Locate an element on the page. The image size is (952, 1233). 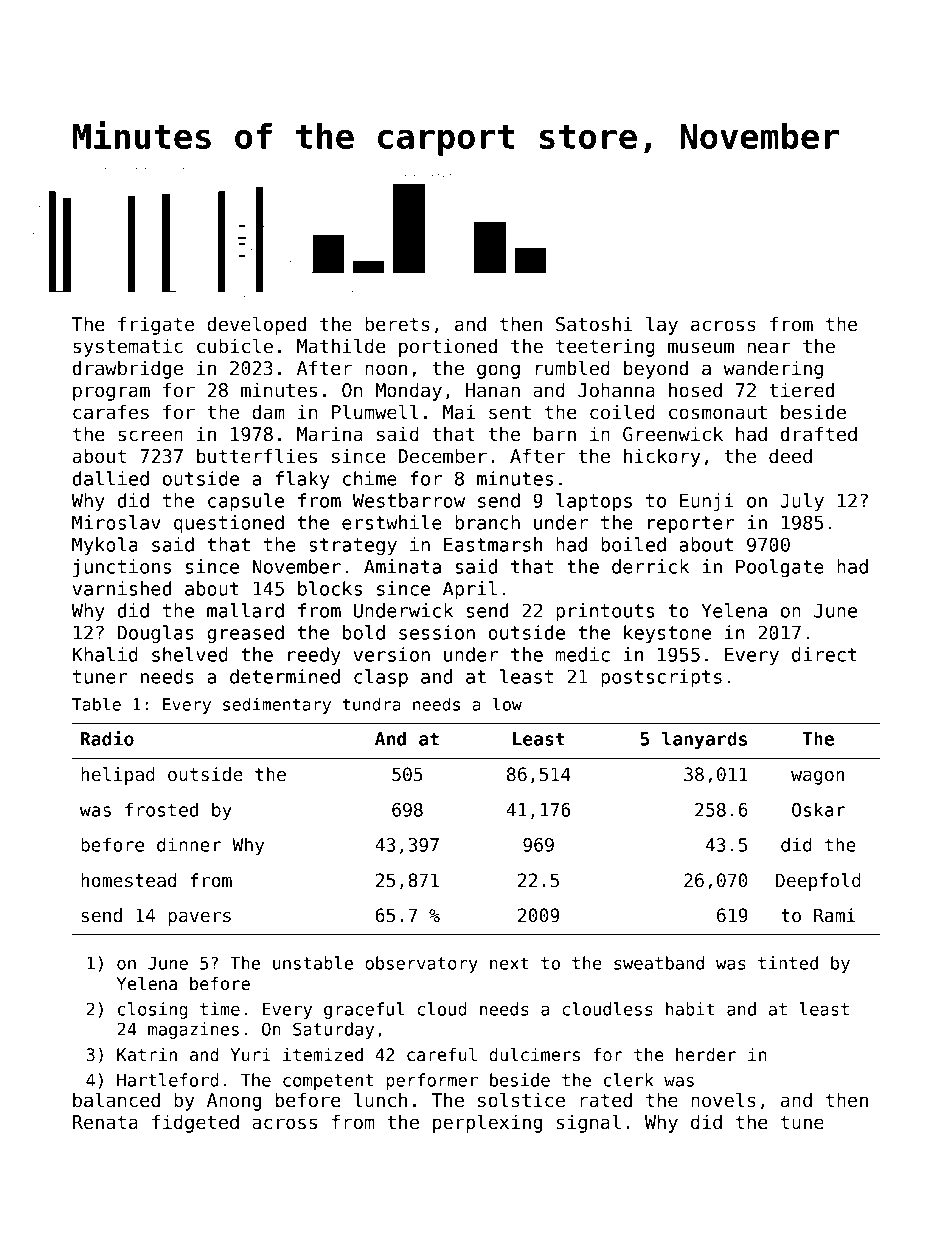
Yuri is located at coordinates (251, 1054).
